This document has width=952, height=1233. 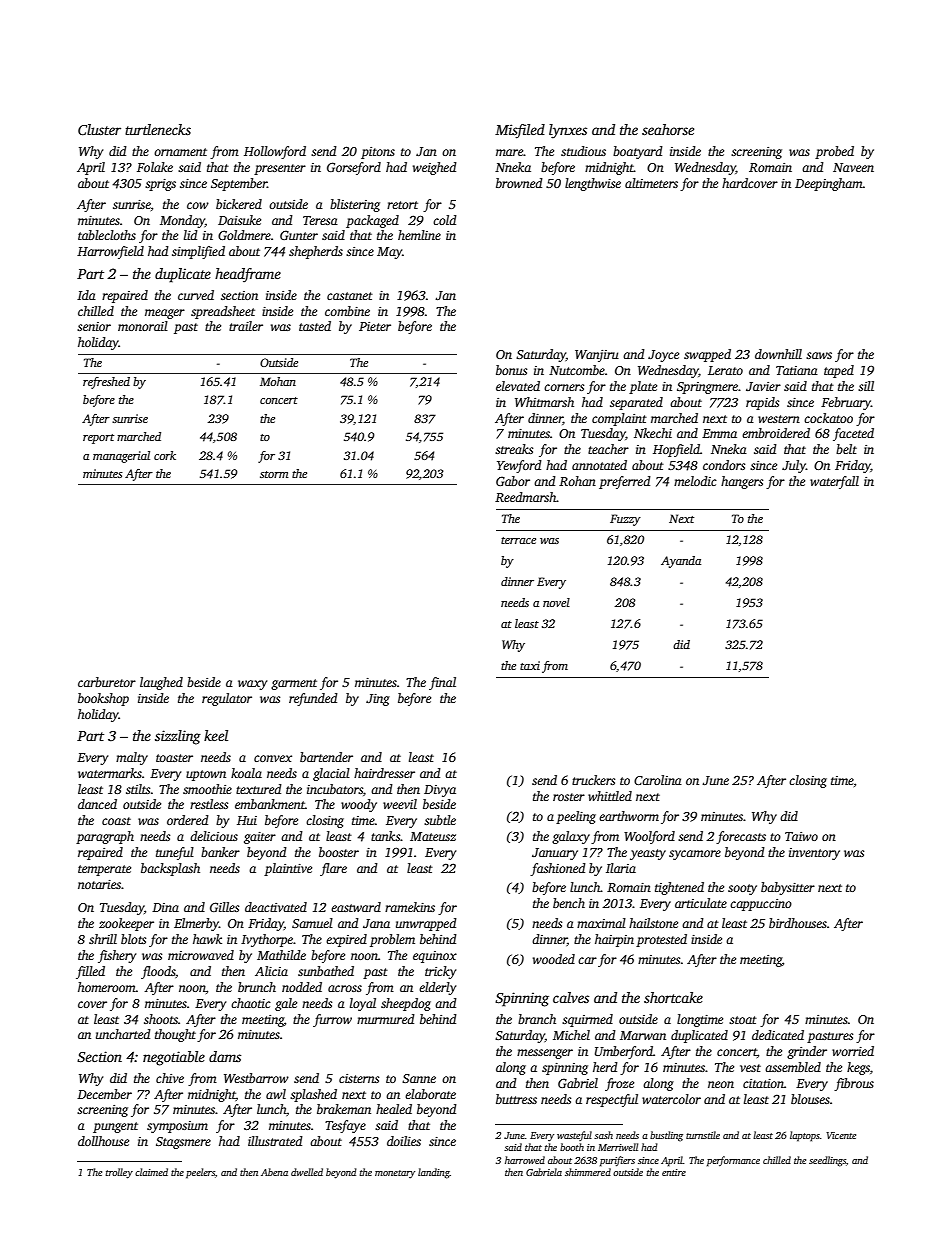 I want to click on Gorseford, so click(x=354, y=168).
